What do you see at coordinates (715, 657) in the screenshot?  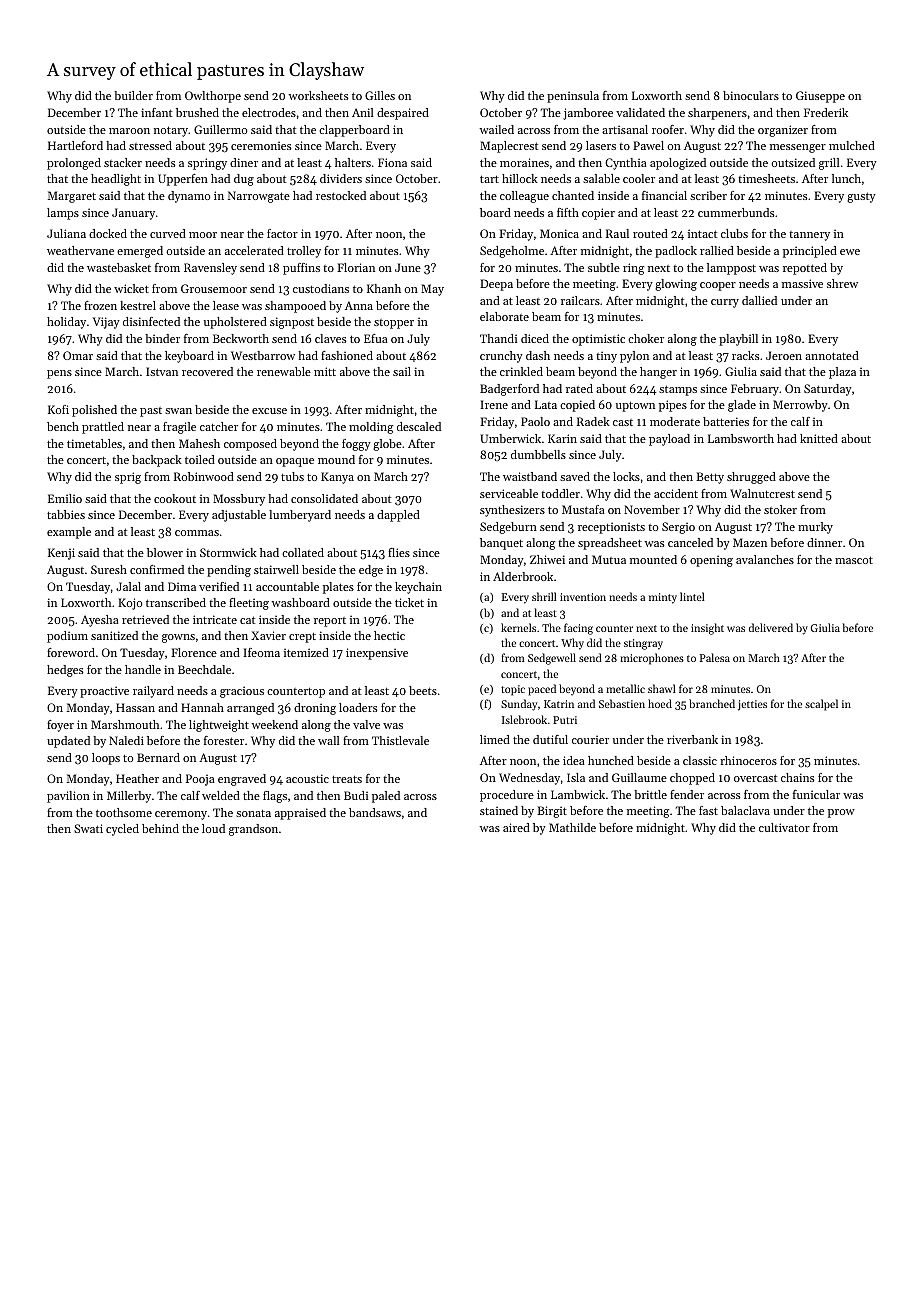 I see `Palesa` at bounding box center [715, 657].
